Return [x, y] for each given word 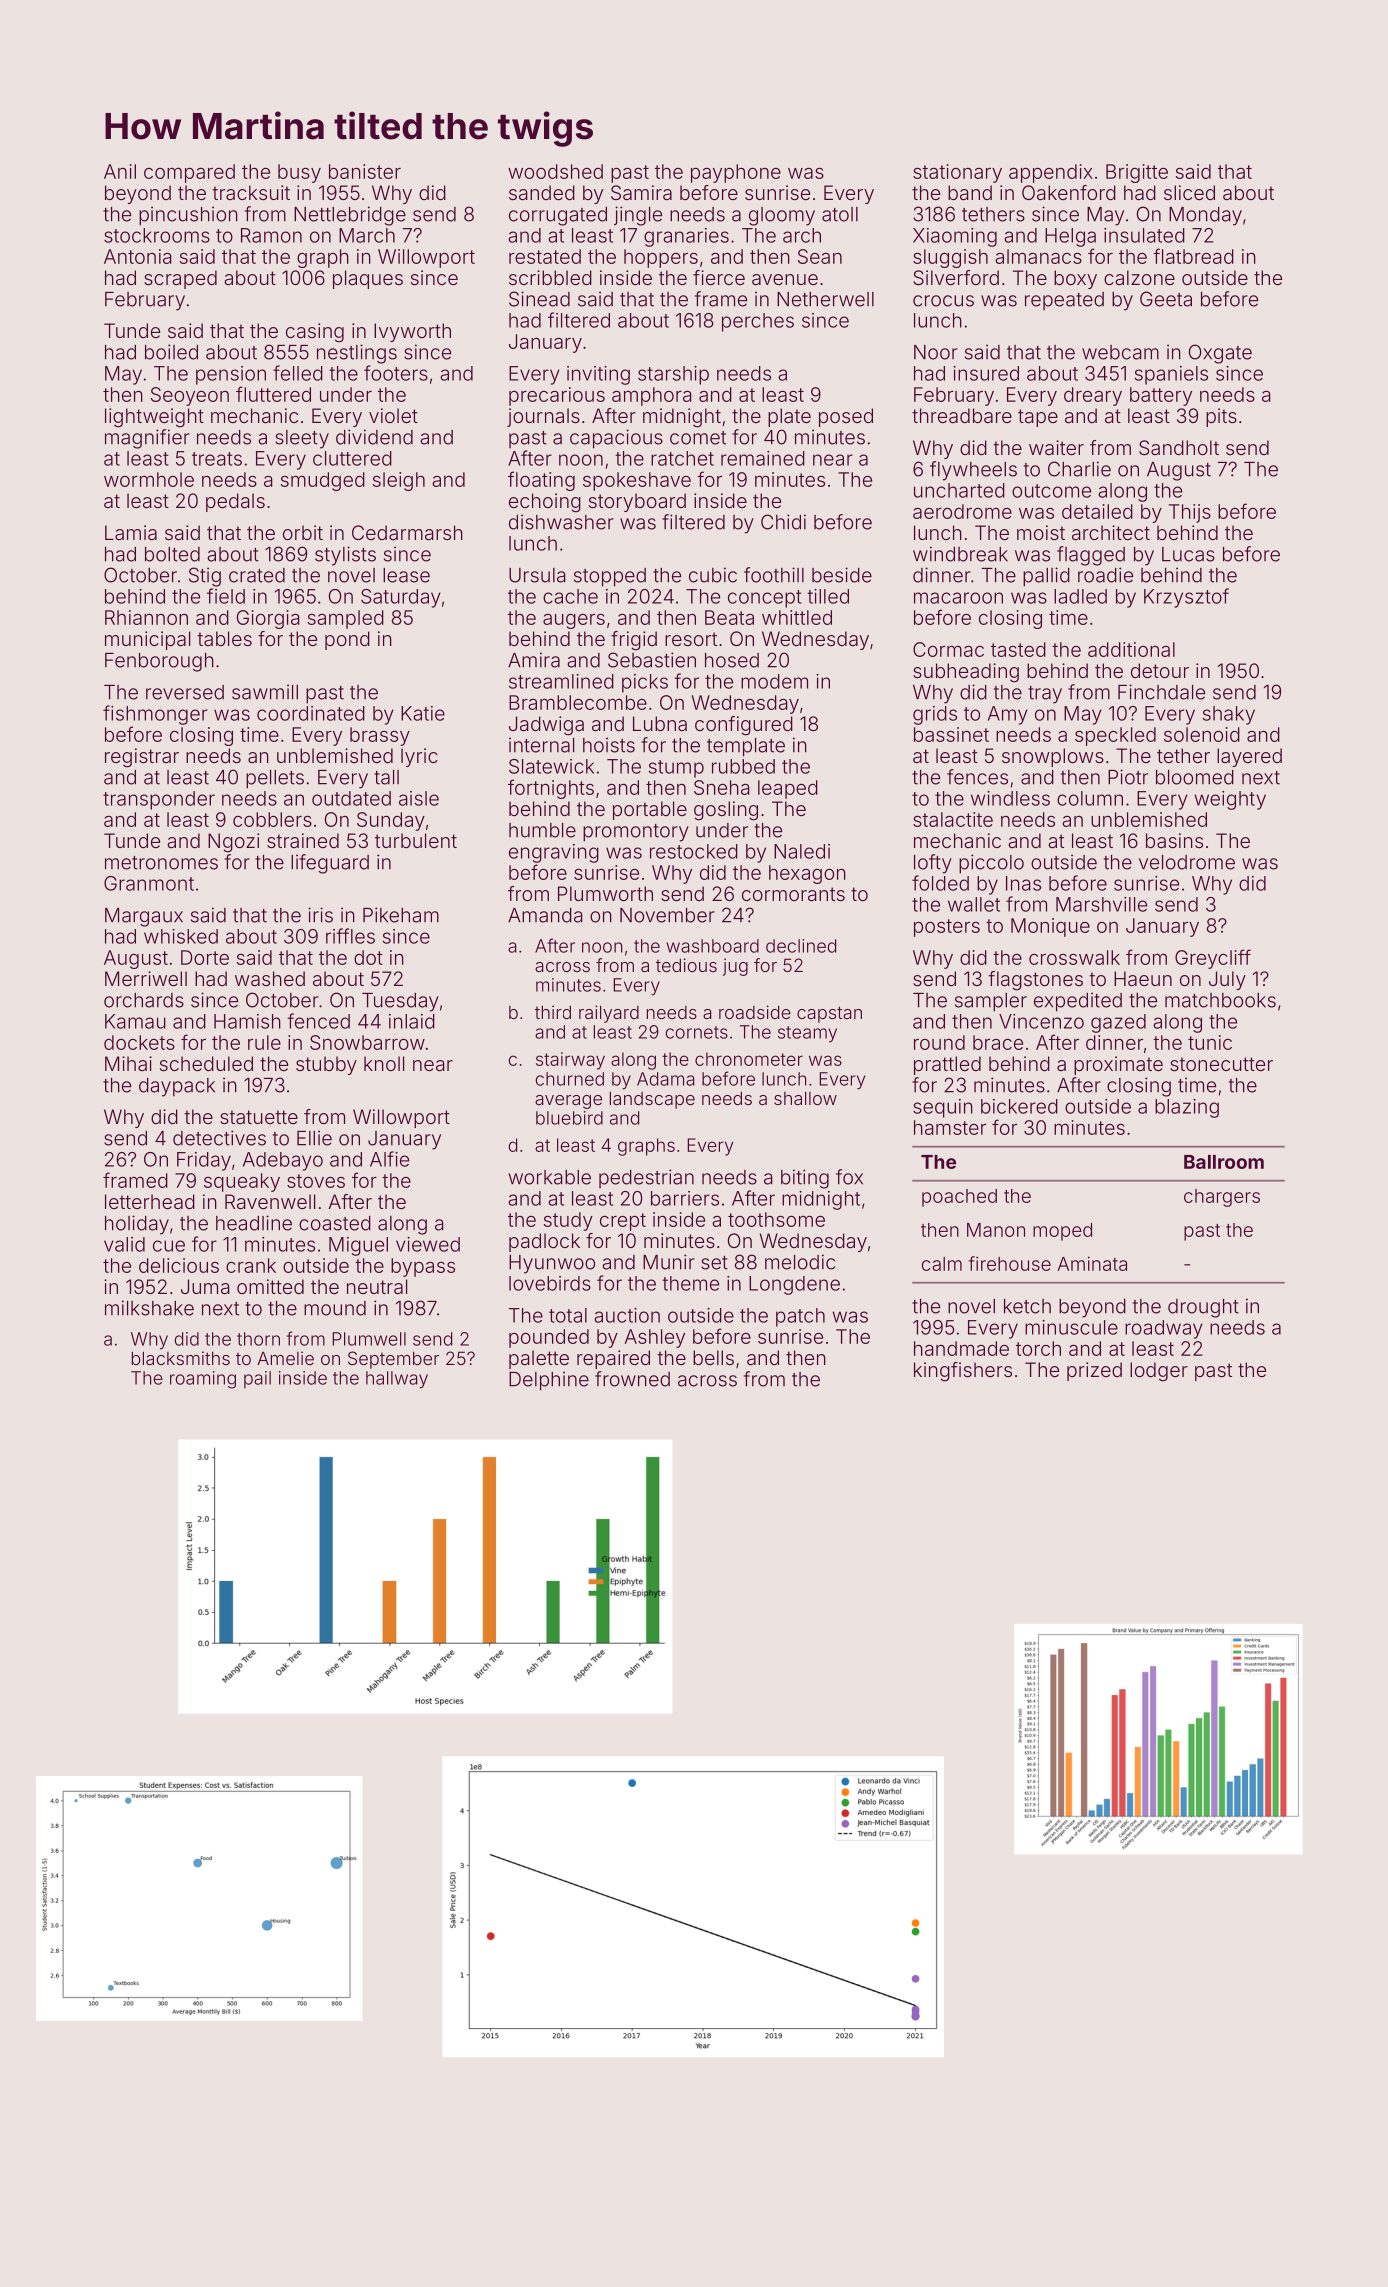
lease [406, 575]
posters [947, 928]
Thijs [1190, 513]
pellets [275, 779]
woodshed [555, 171]
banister [365, 171]
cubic [713, 575]
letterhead [150, 1201]
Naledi [802, 851]
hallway [397, 1380]
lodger [1159, 1372]
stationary [957, 173]
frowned [632, 1379]
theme [690, 1283]
